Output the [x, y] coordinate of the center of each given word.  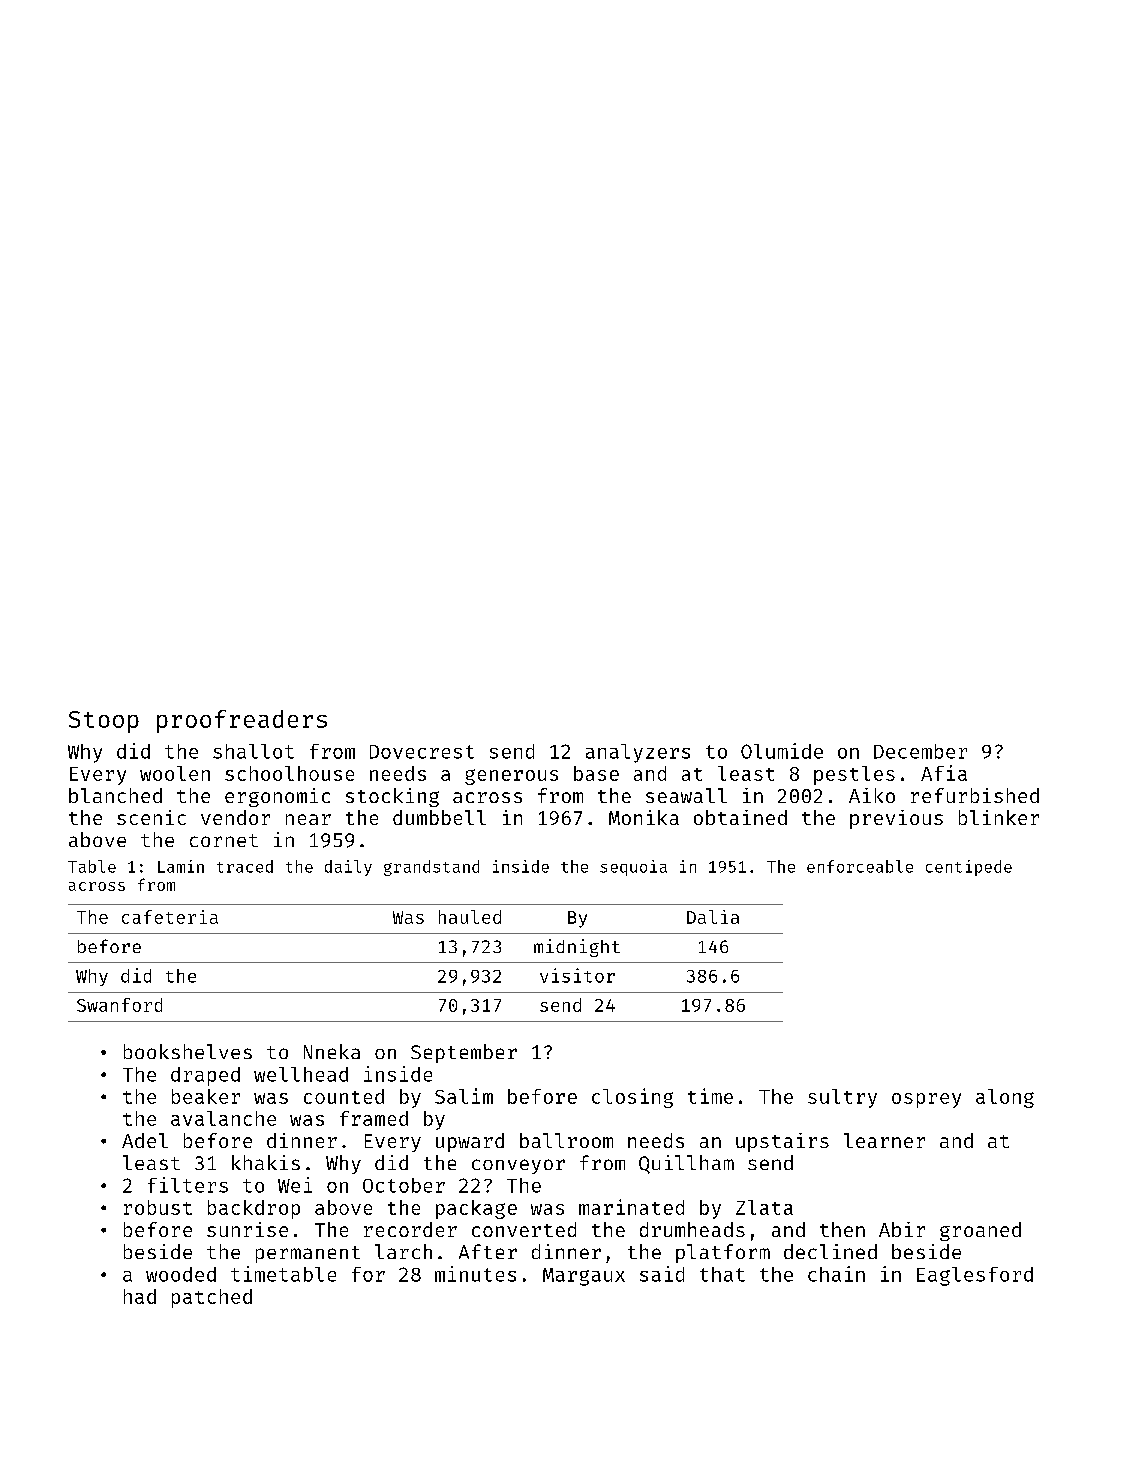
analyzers [638, 753]
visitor [577, 975]
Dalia [713, 917]
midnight [577, 948]
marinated [631, 1207]
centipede [969, 868]
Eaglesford [975, 1276]
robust [158, 1207]
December [920, 751]
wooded [181, 1274]
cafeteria [170, 917]
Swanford [119, 1005]
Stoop [104, 722]
